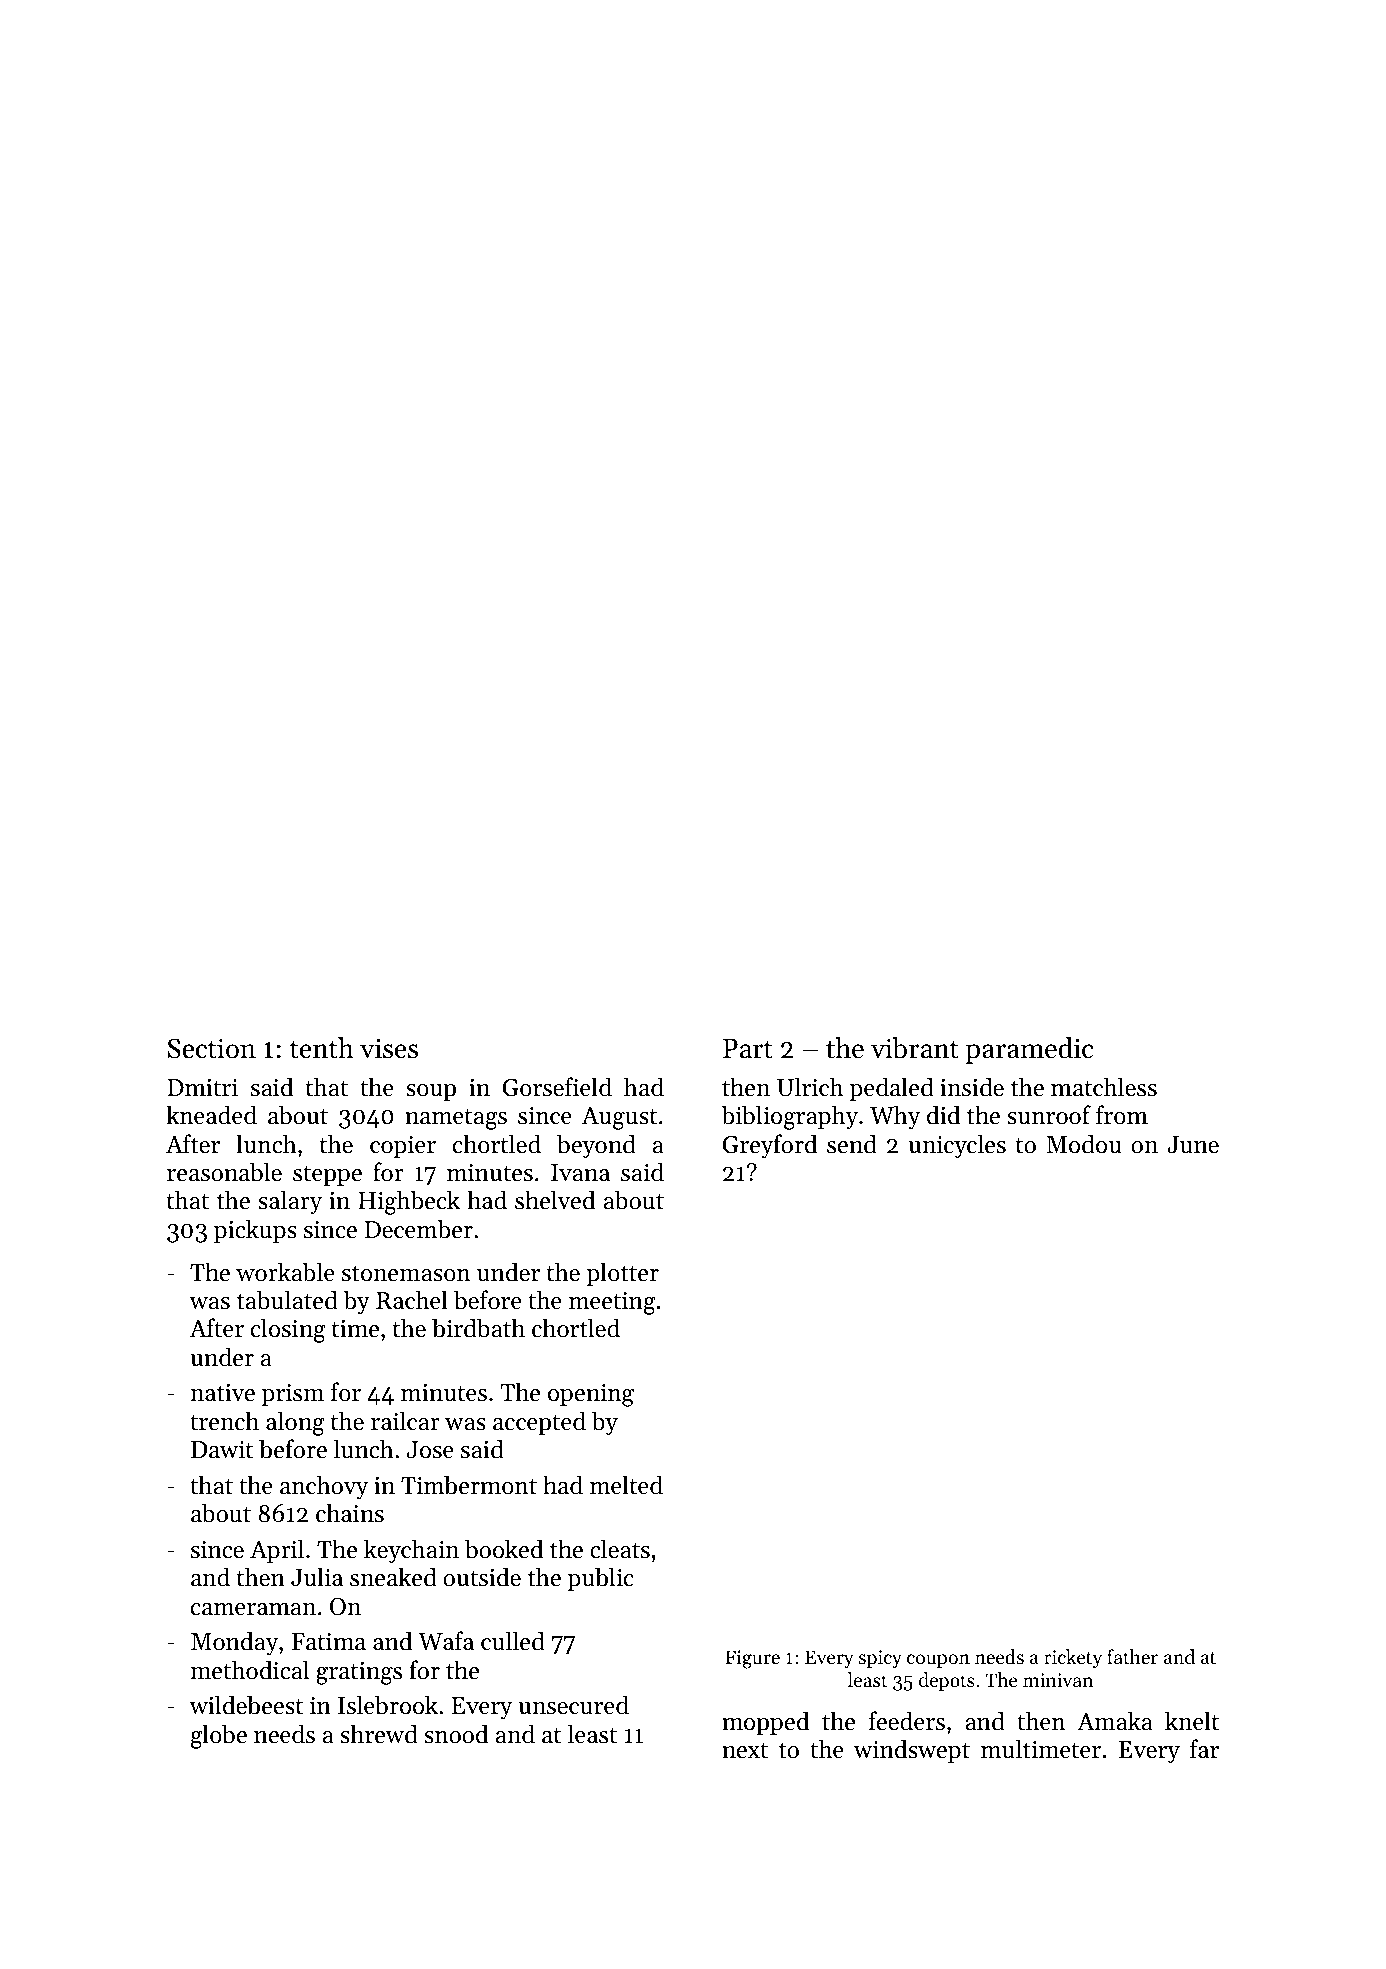 The height and width of the page is (1969, 1386). I want to click on closing, so click(288, 1330).
